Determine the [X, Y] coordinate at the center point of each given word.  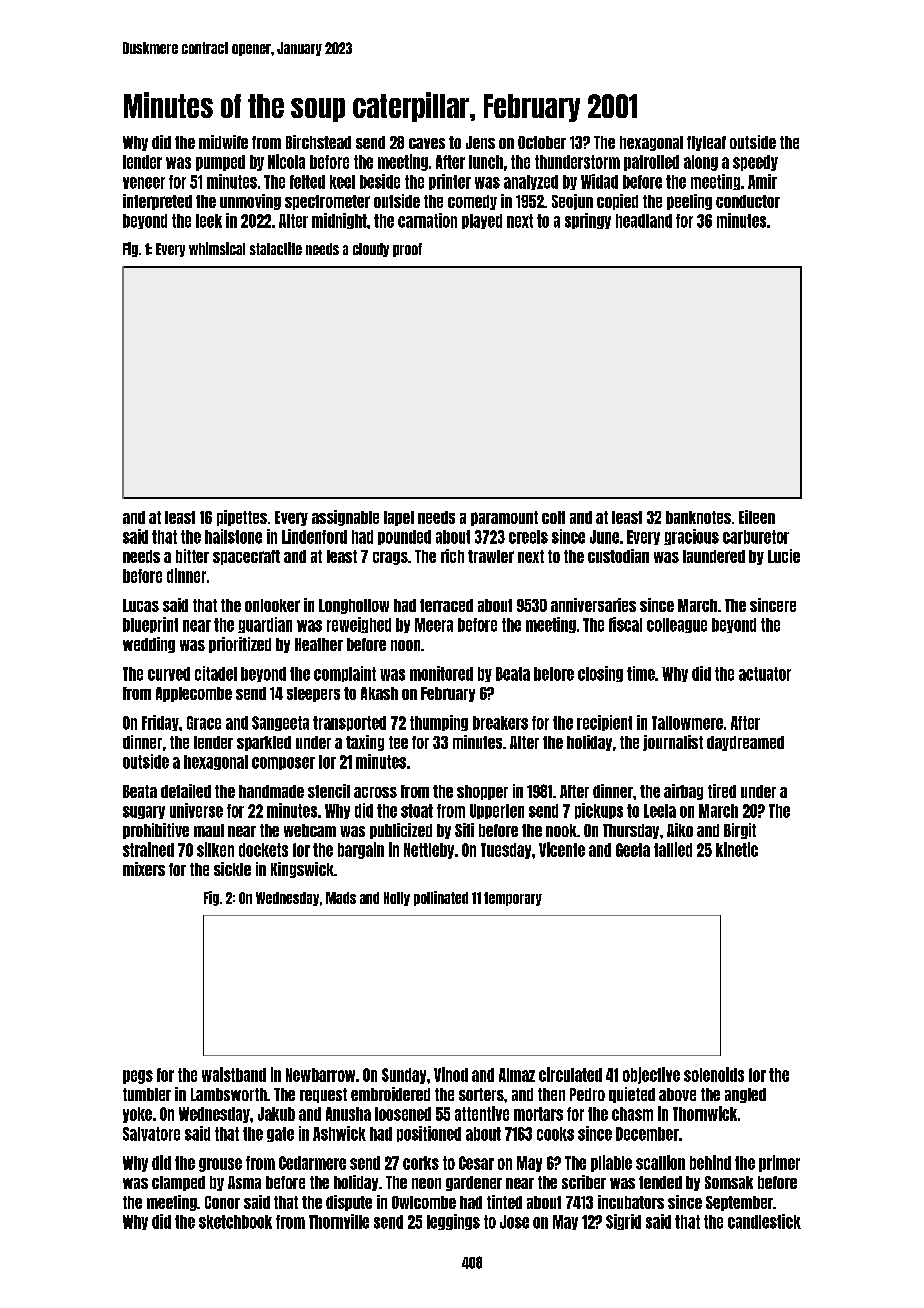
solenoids [714, 1074]
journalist [673, 743]
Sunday [404, 1076]
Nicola [286, 161]
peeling [689, 202]
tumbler [147, 1094]
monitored [441, 673]
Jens [480, 142]
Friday [160, 723]
